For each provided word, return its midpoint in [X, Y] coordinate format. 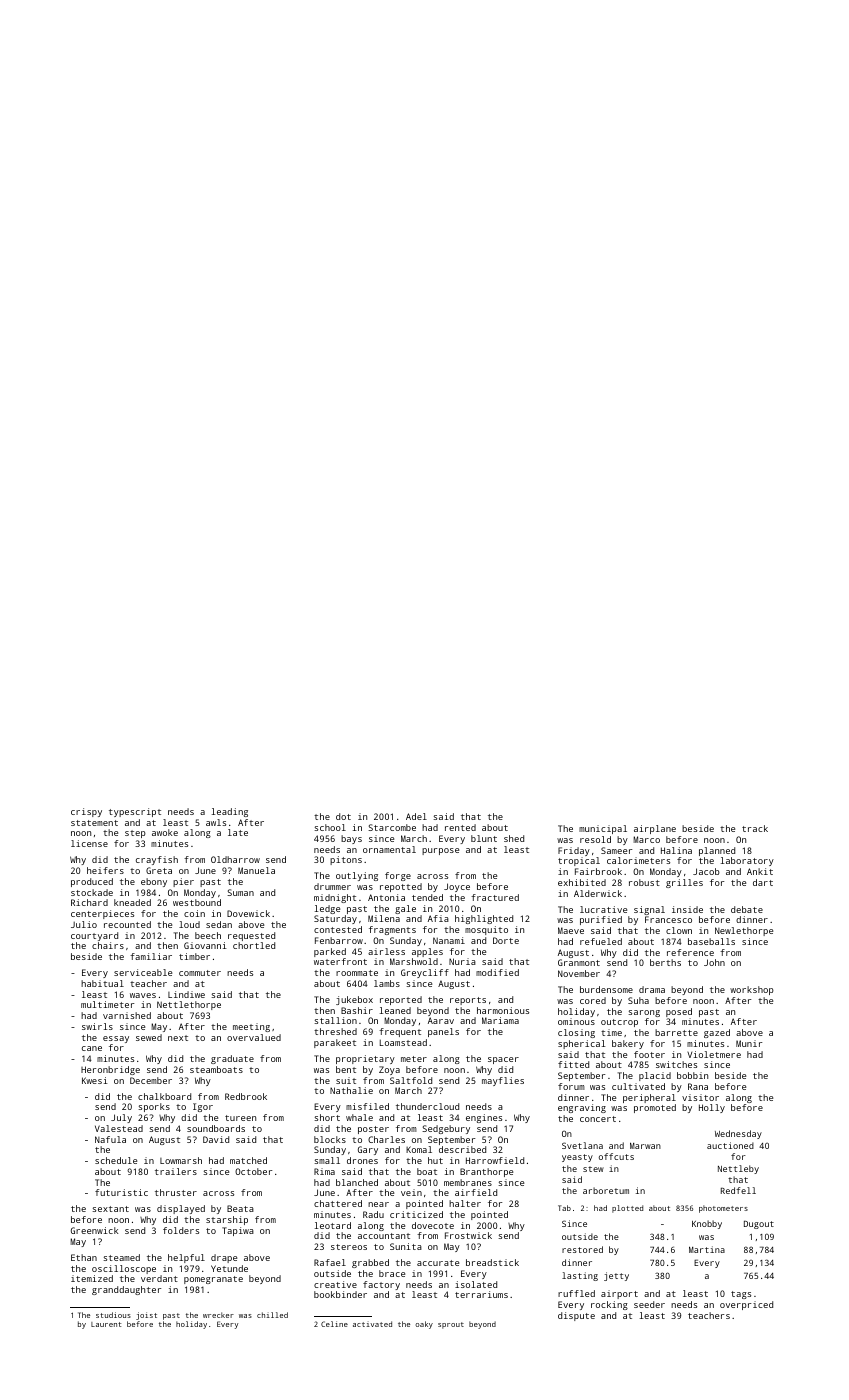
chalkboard [164, 1096]
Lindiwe [186, 994]
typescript [135, 812]
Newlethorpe [744, 931]
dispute [576, 1316]
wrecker [218, 1315]
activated [372, 1324]
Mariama [500, 1020]
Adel [416, 816]
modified [497, 972]
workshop [752, 990]
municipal [603, 829]
